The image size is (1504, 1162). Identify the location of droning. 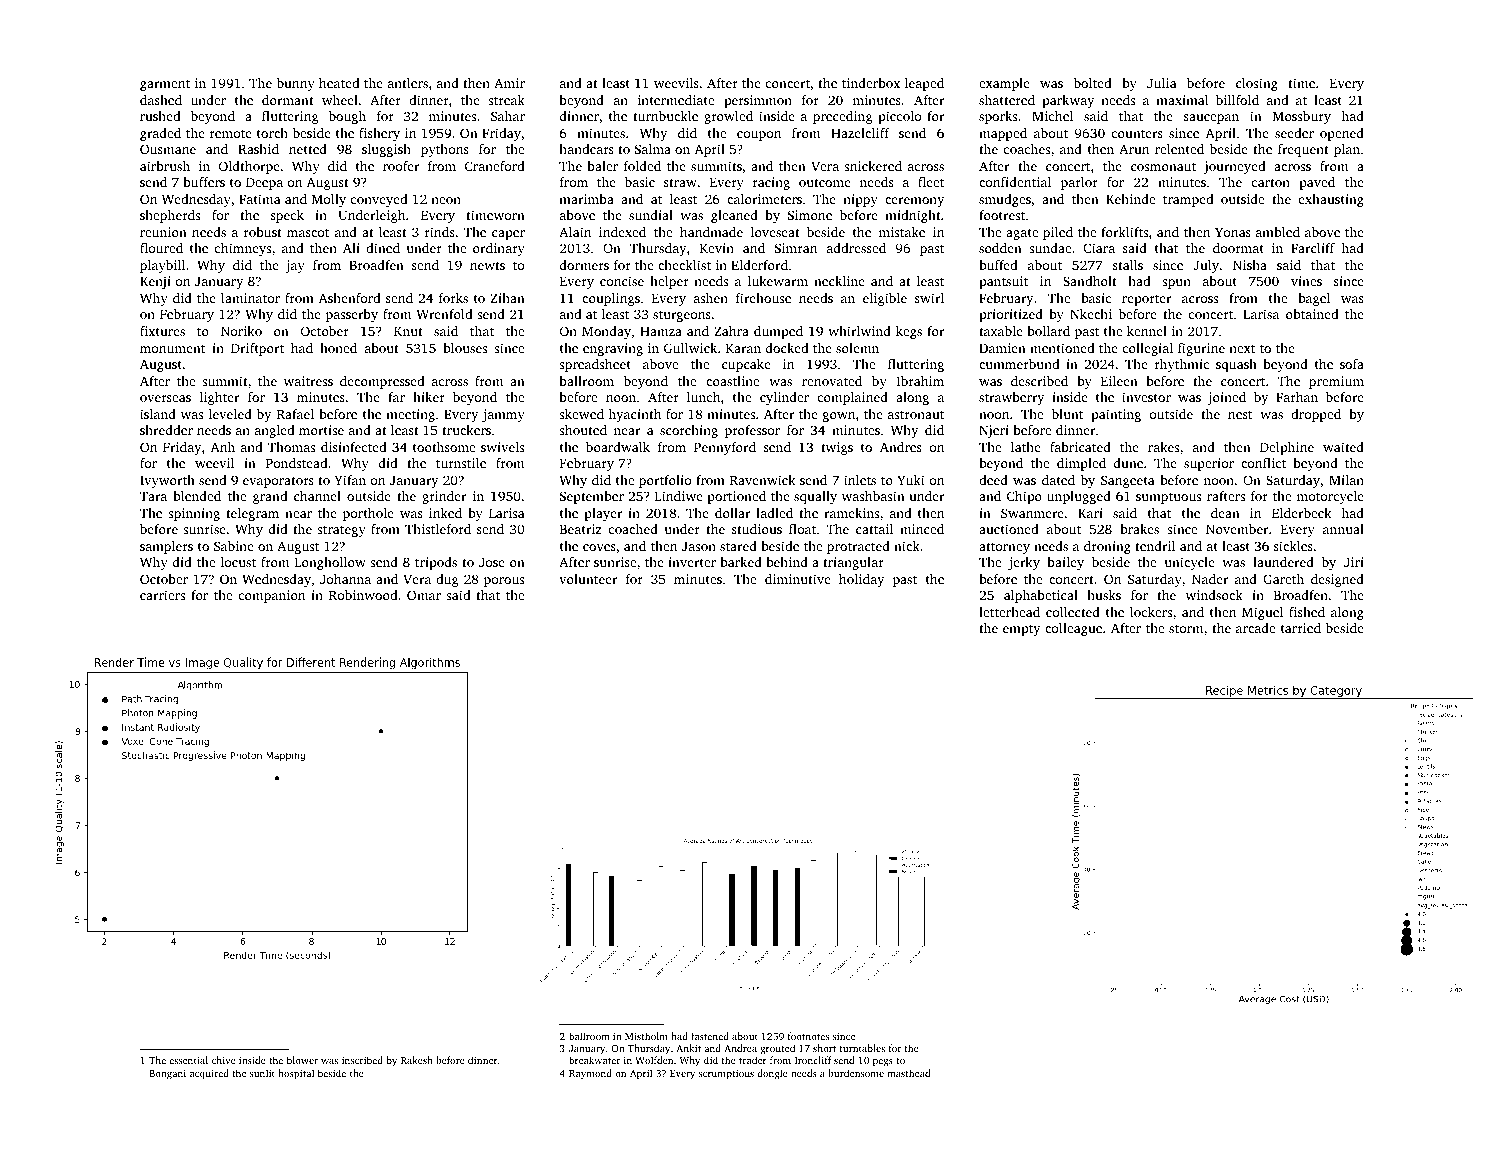
(1107, 547).
